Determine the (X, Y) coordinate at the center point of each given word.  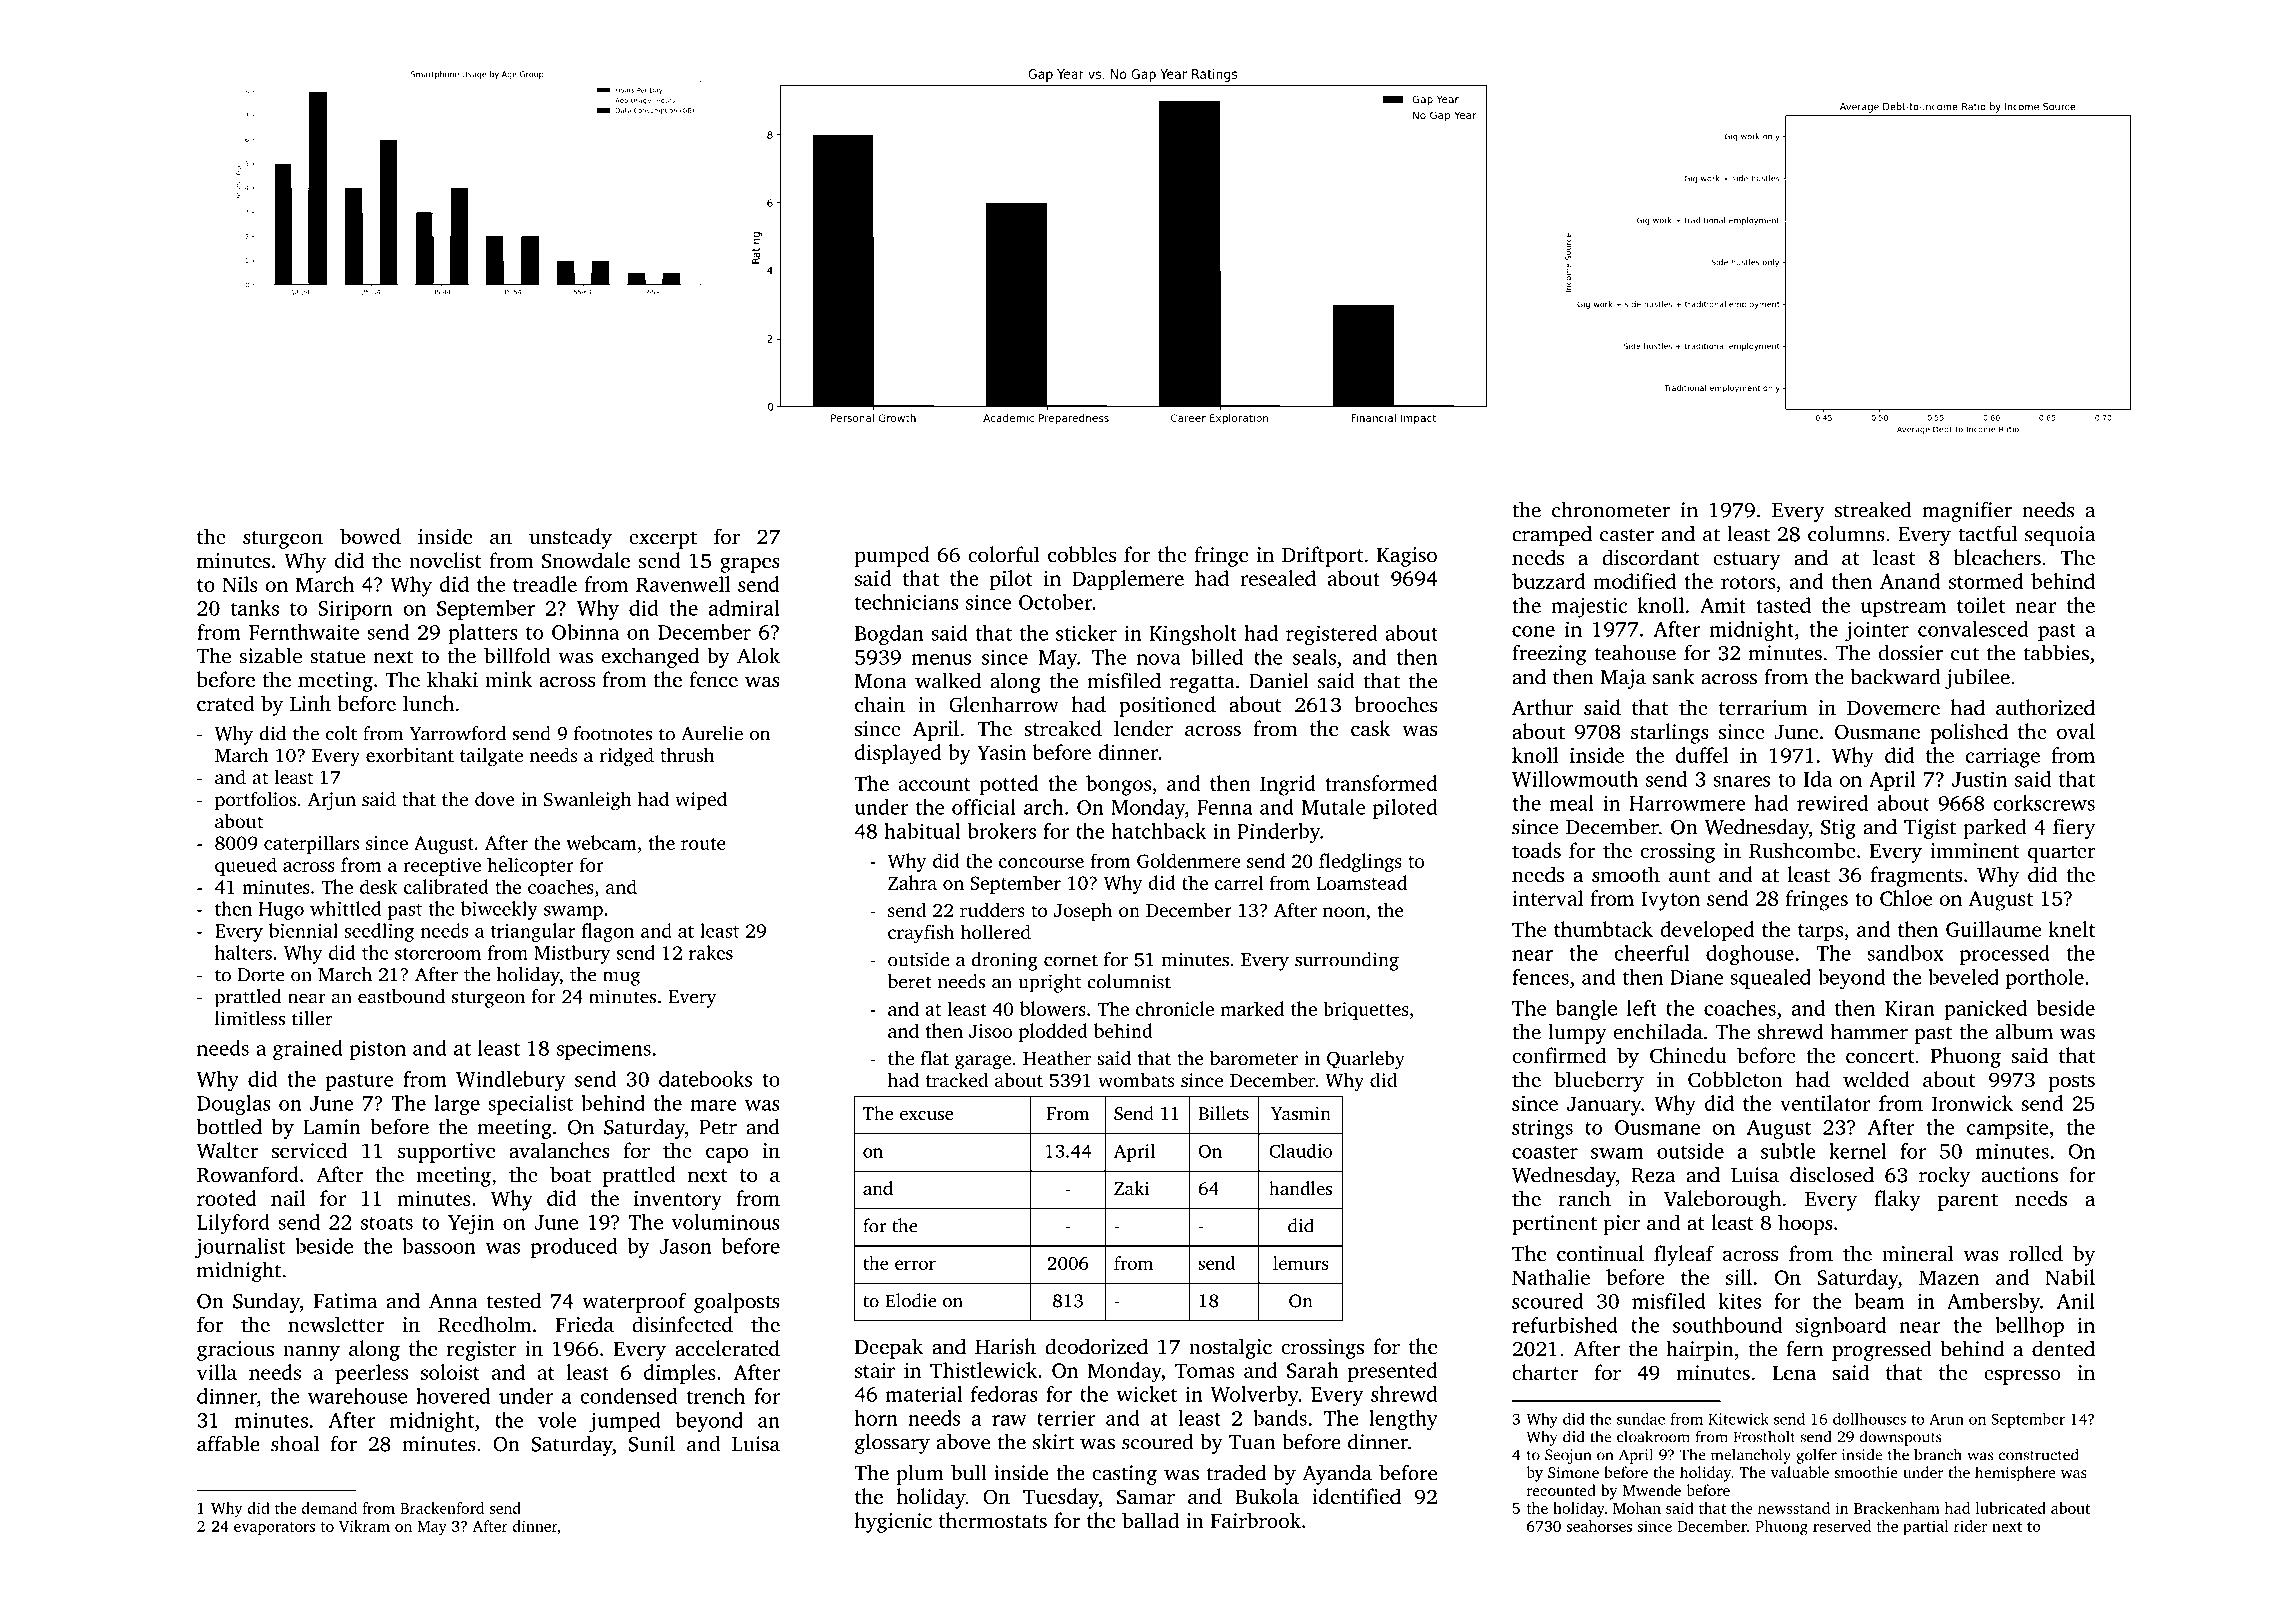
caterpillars (311, 844)
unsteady (570, 538)
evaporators (274, 1528)
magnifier (1967, 511)
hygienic (893, 1522)
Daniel (1279, 680)
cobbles (1082, 554)
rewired (1832, 803)
